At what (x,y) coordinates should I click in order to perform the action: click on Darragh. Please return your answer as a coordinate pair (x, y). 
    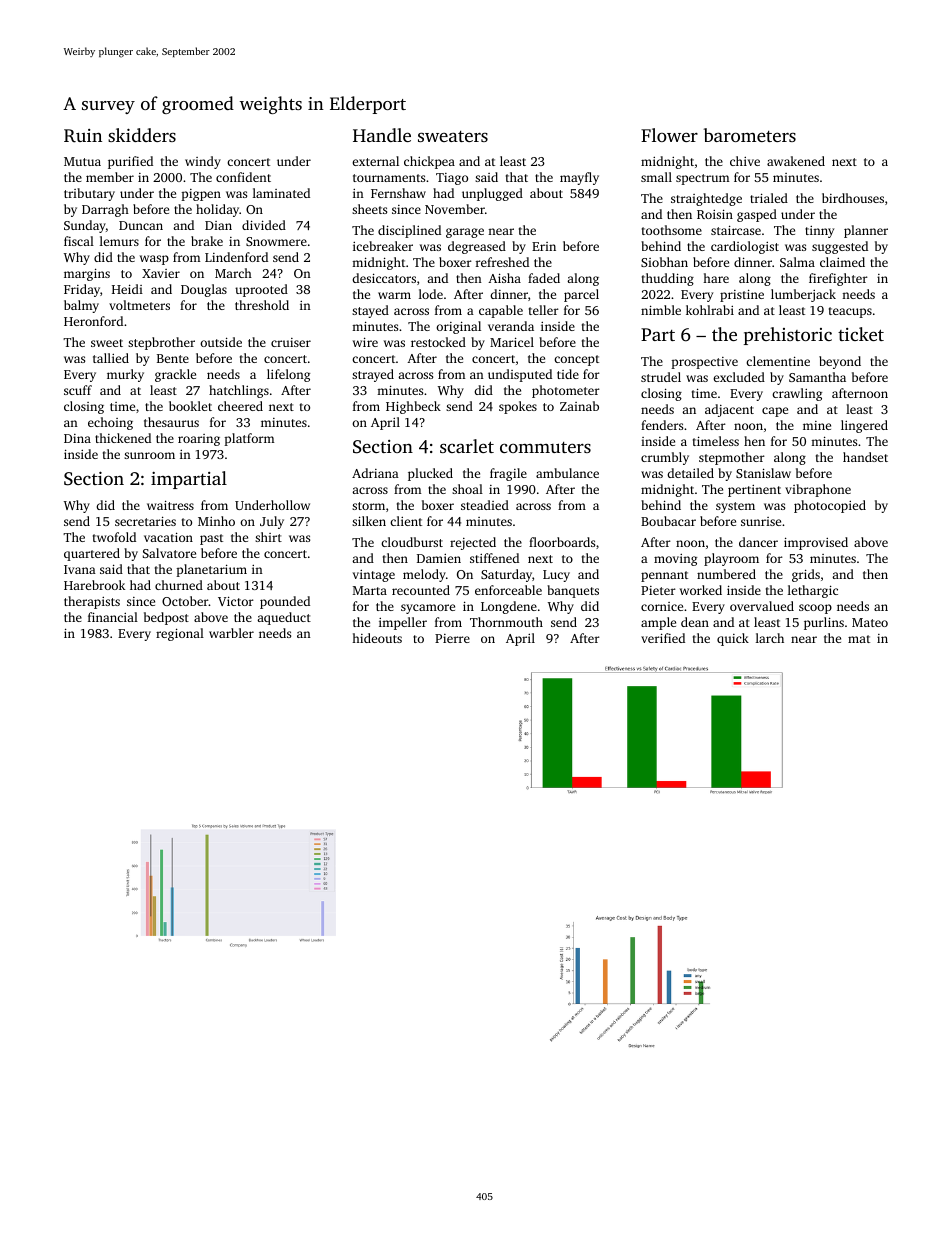
    Looking at the image, I should click on (105, 210).
